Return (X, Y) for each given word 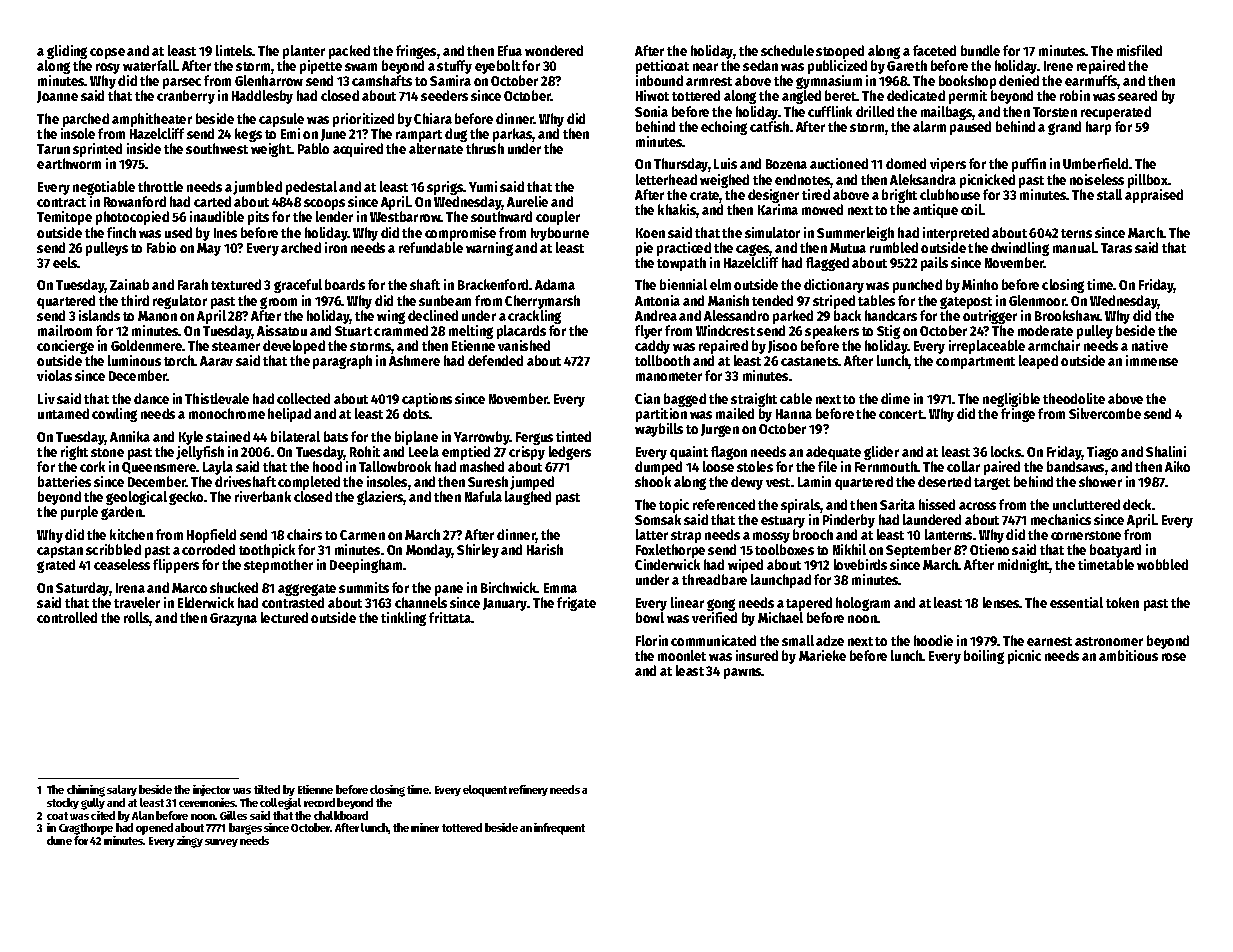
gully (93, 804)
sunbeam (445, 300)
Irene (1058, 66)
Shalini (1166, 451)
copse (107, 53)
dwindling (1020, 249)
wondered (554, 50)
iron (336, 247)
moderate (1045, 330)
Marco (189, 588)
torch (179, 360)
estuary (783, 522)
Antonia (657, 300)
